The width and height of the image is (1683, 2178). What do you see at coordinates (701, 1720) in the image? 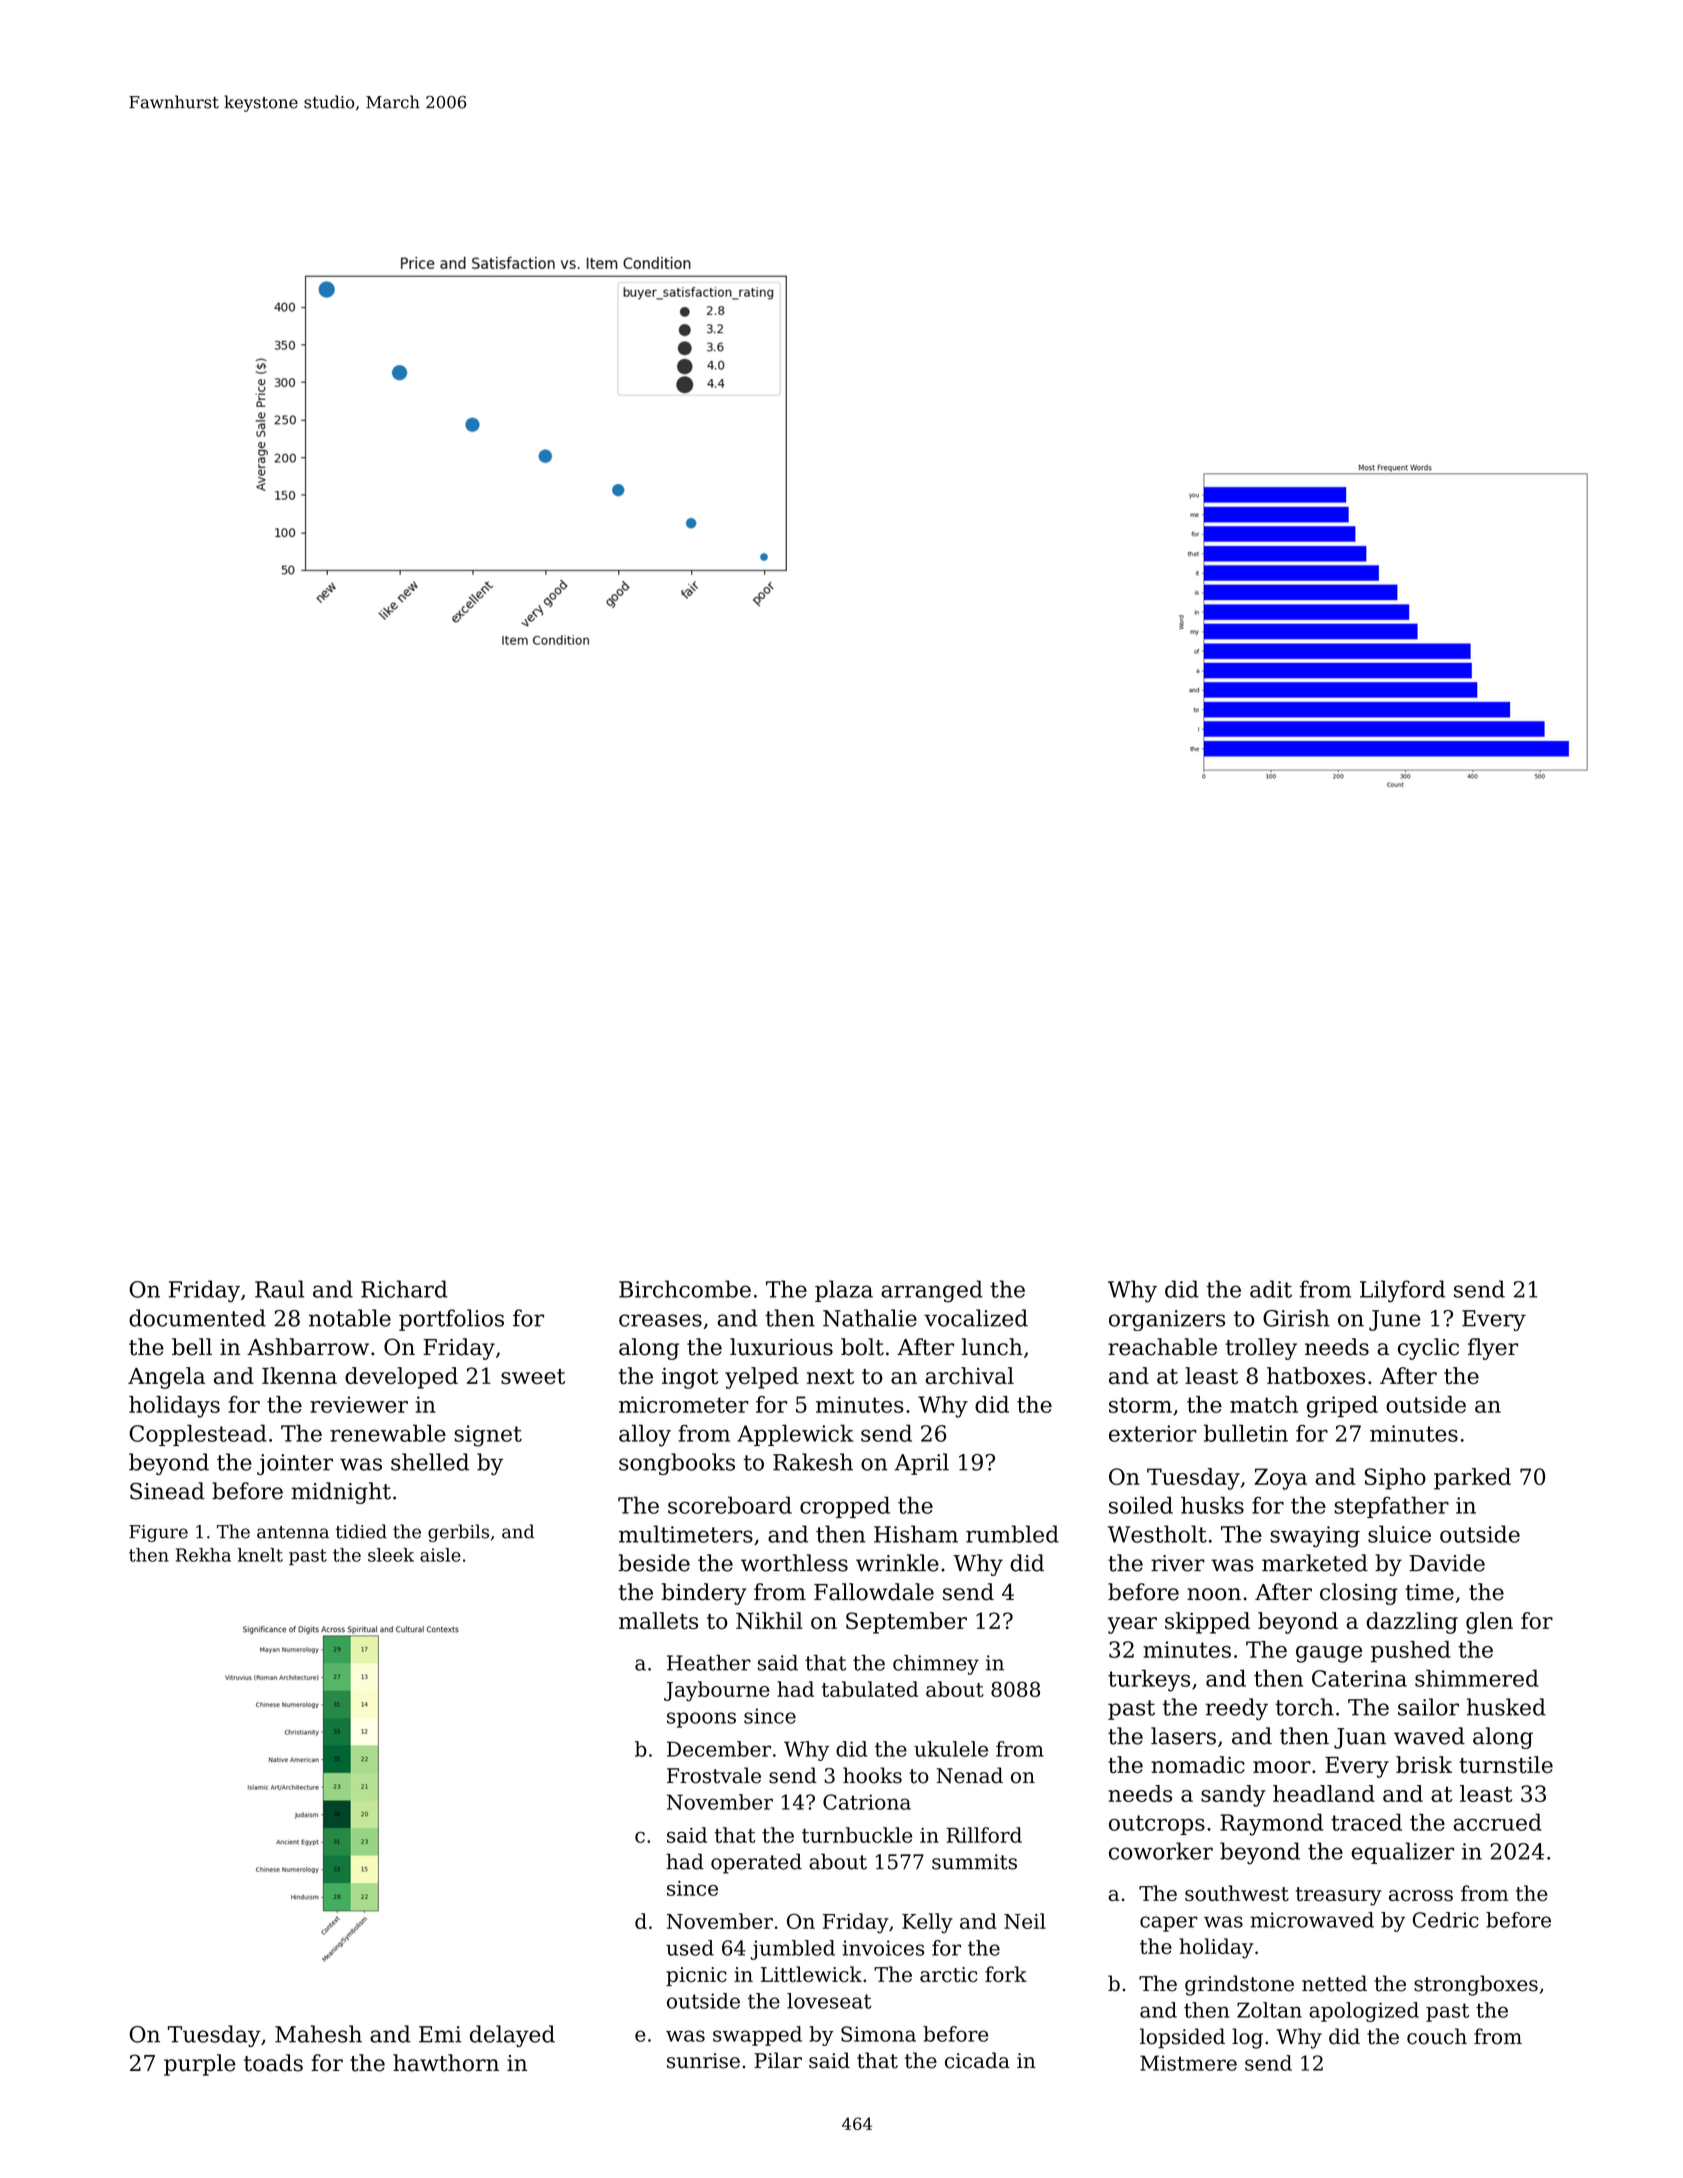
I see `spoons` at bounding box center [701, 1720].
